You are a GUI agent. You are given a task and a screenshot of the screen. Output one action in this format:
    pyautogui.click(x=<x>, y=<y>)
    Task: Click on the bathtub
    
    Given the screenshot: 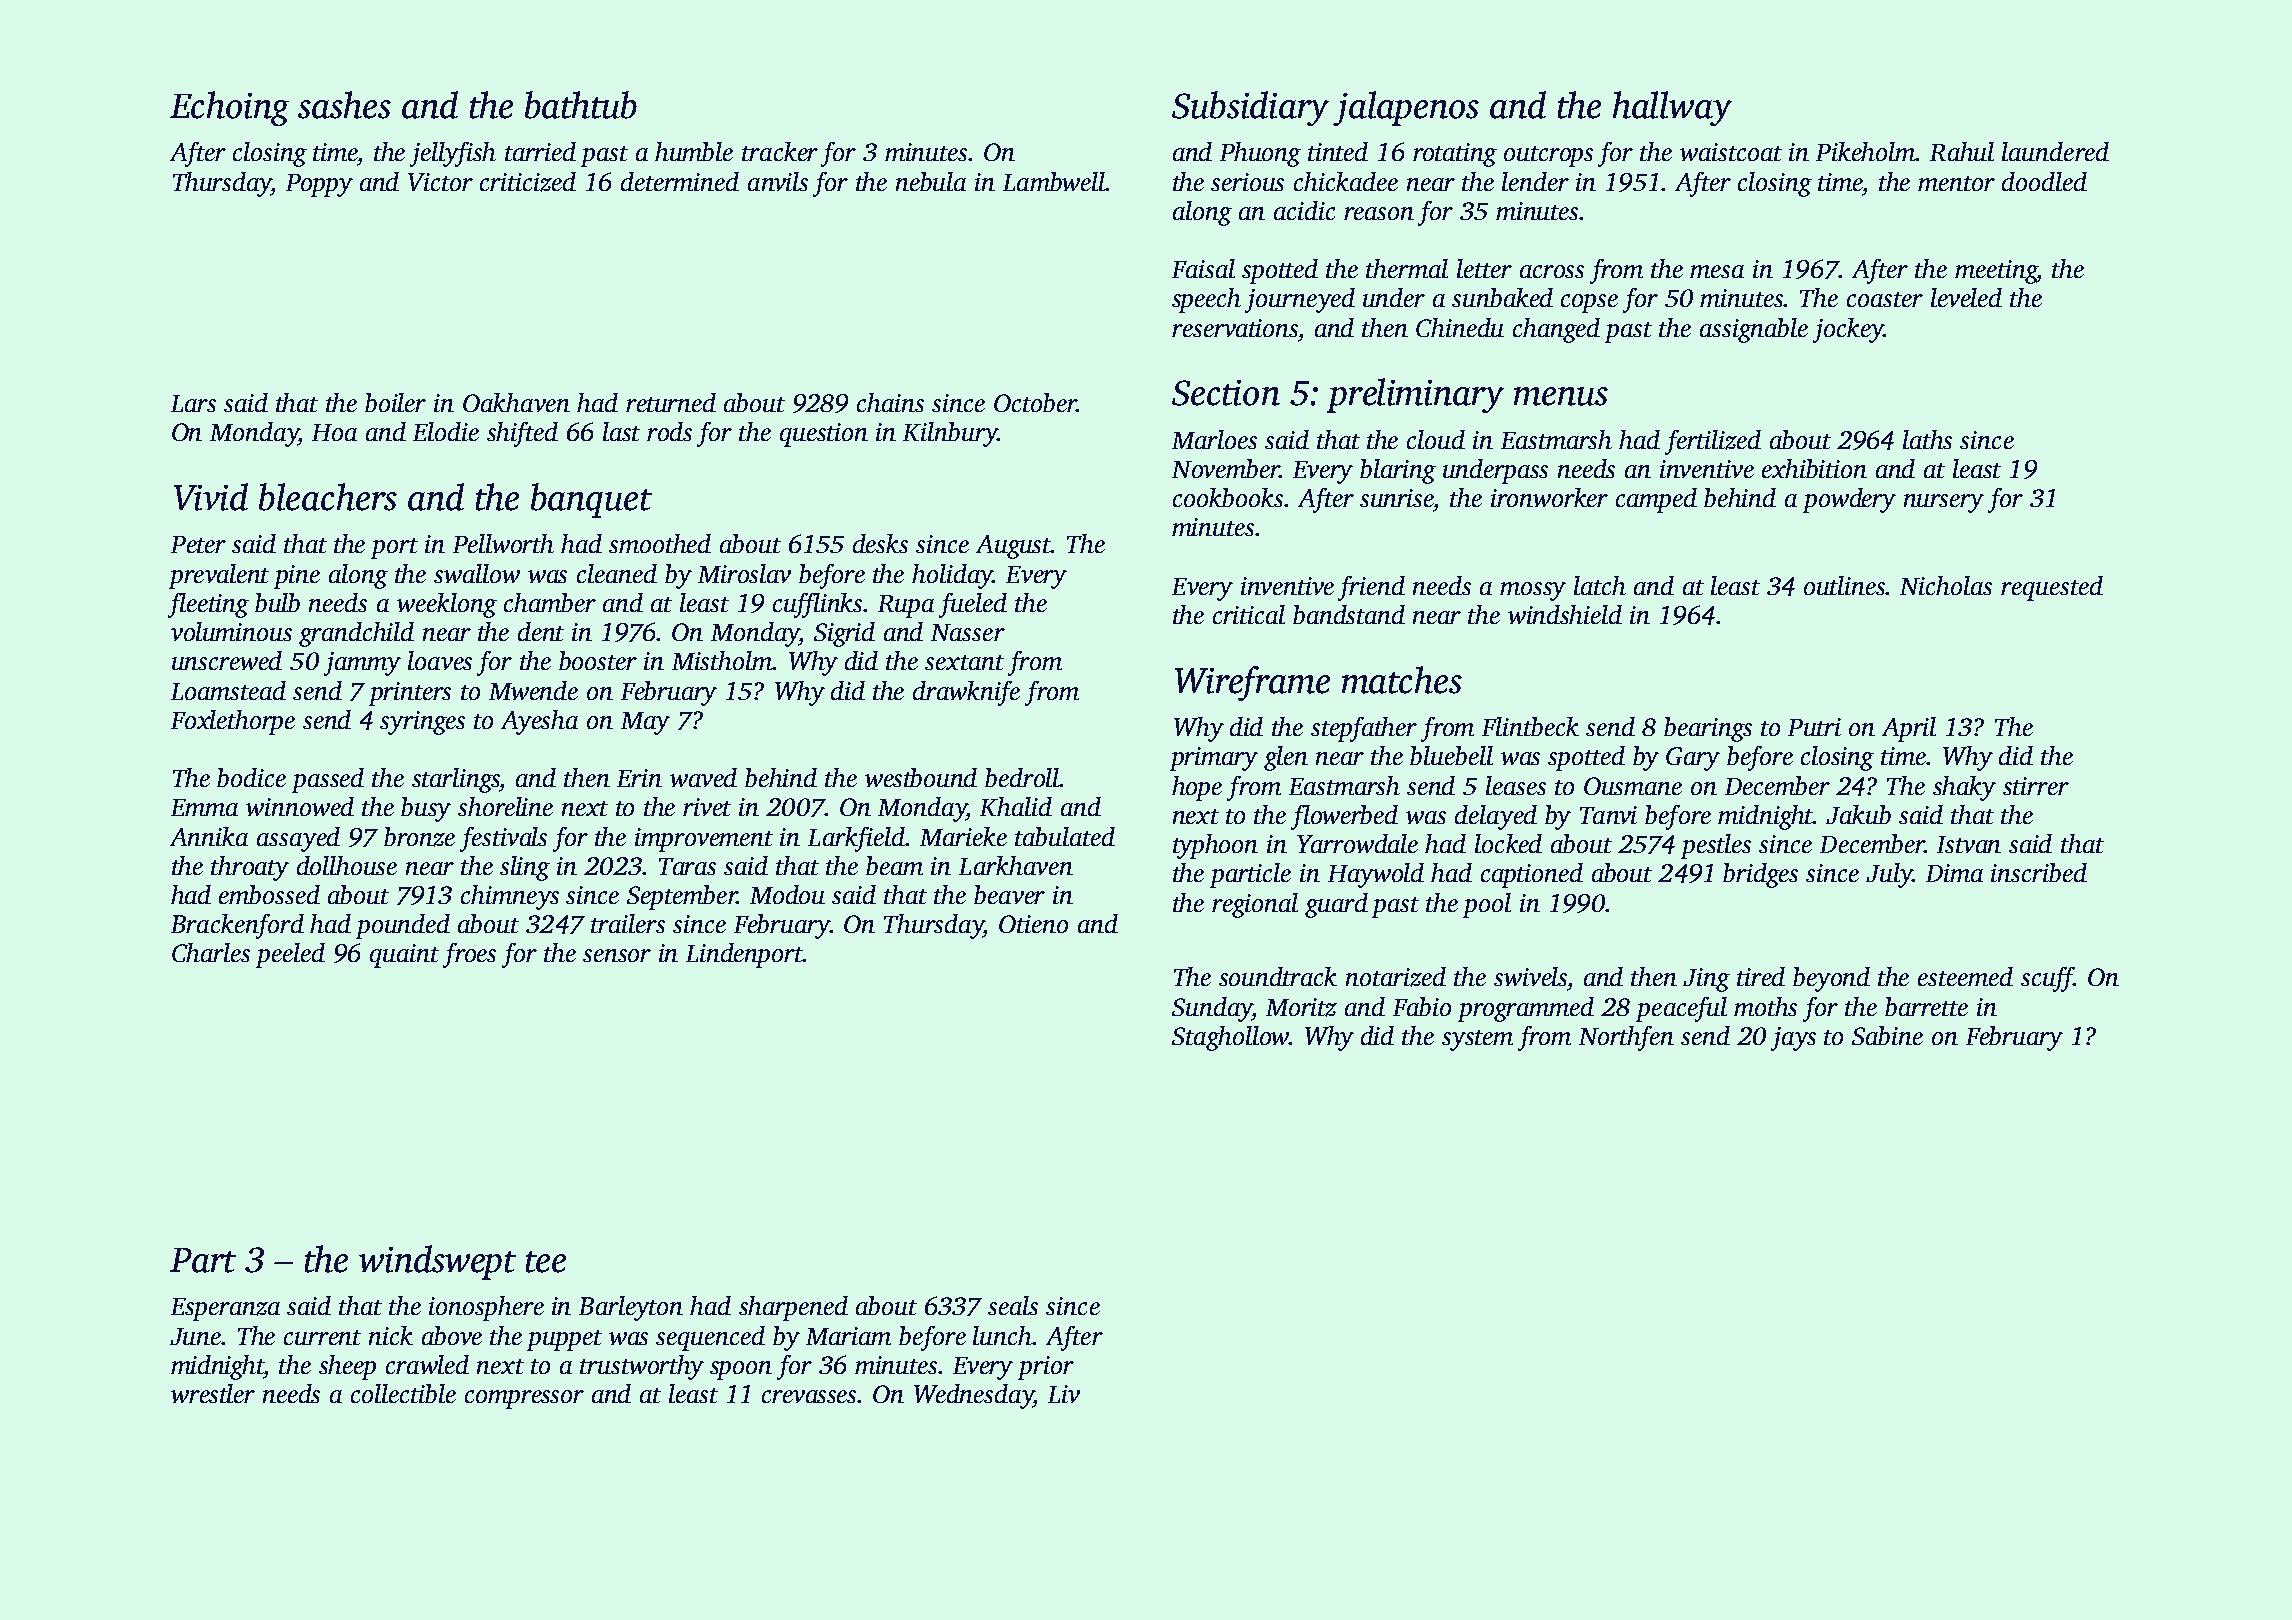 What is the action you would take?
    pyautogui.click(x=581, y=105)
